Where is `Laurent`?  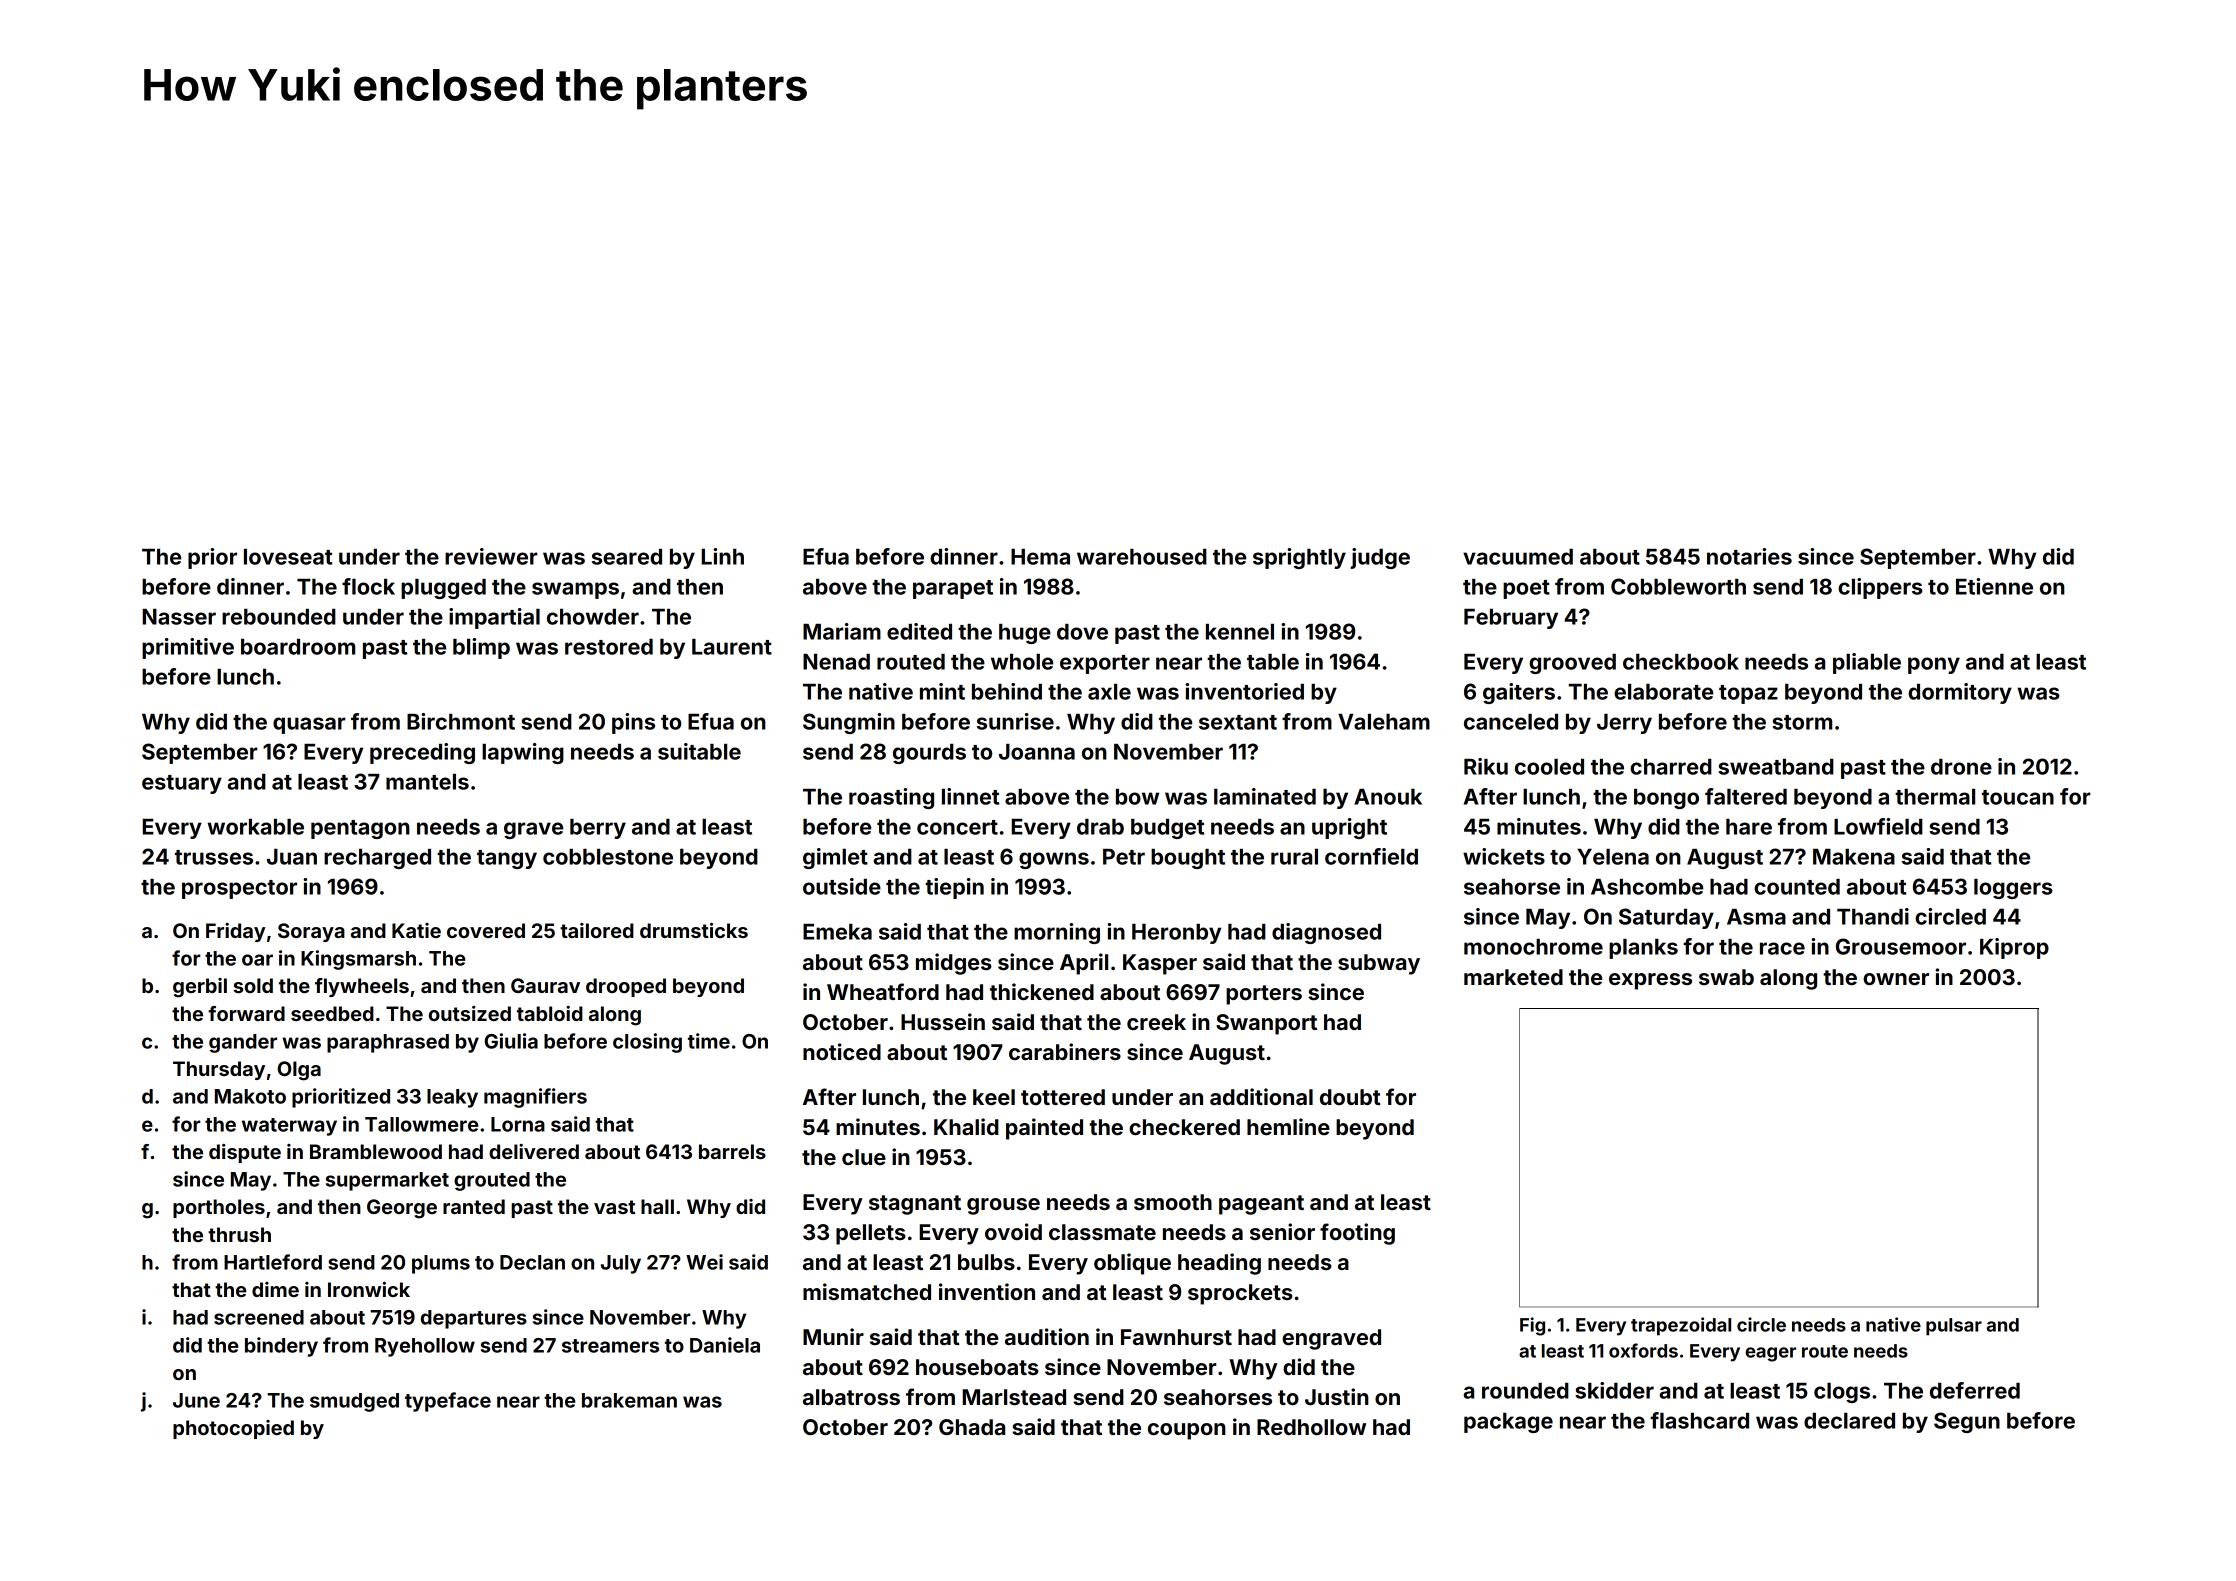 Laurent is located at coordinates (732, 647).
